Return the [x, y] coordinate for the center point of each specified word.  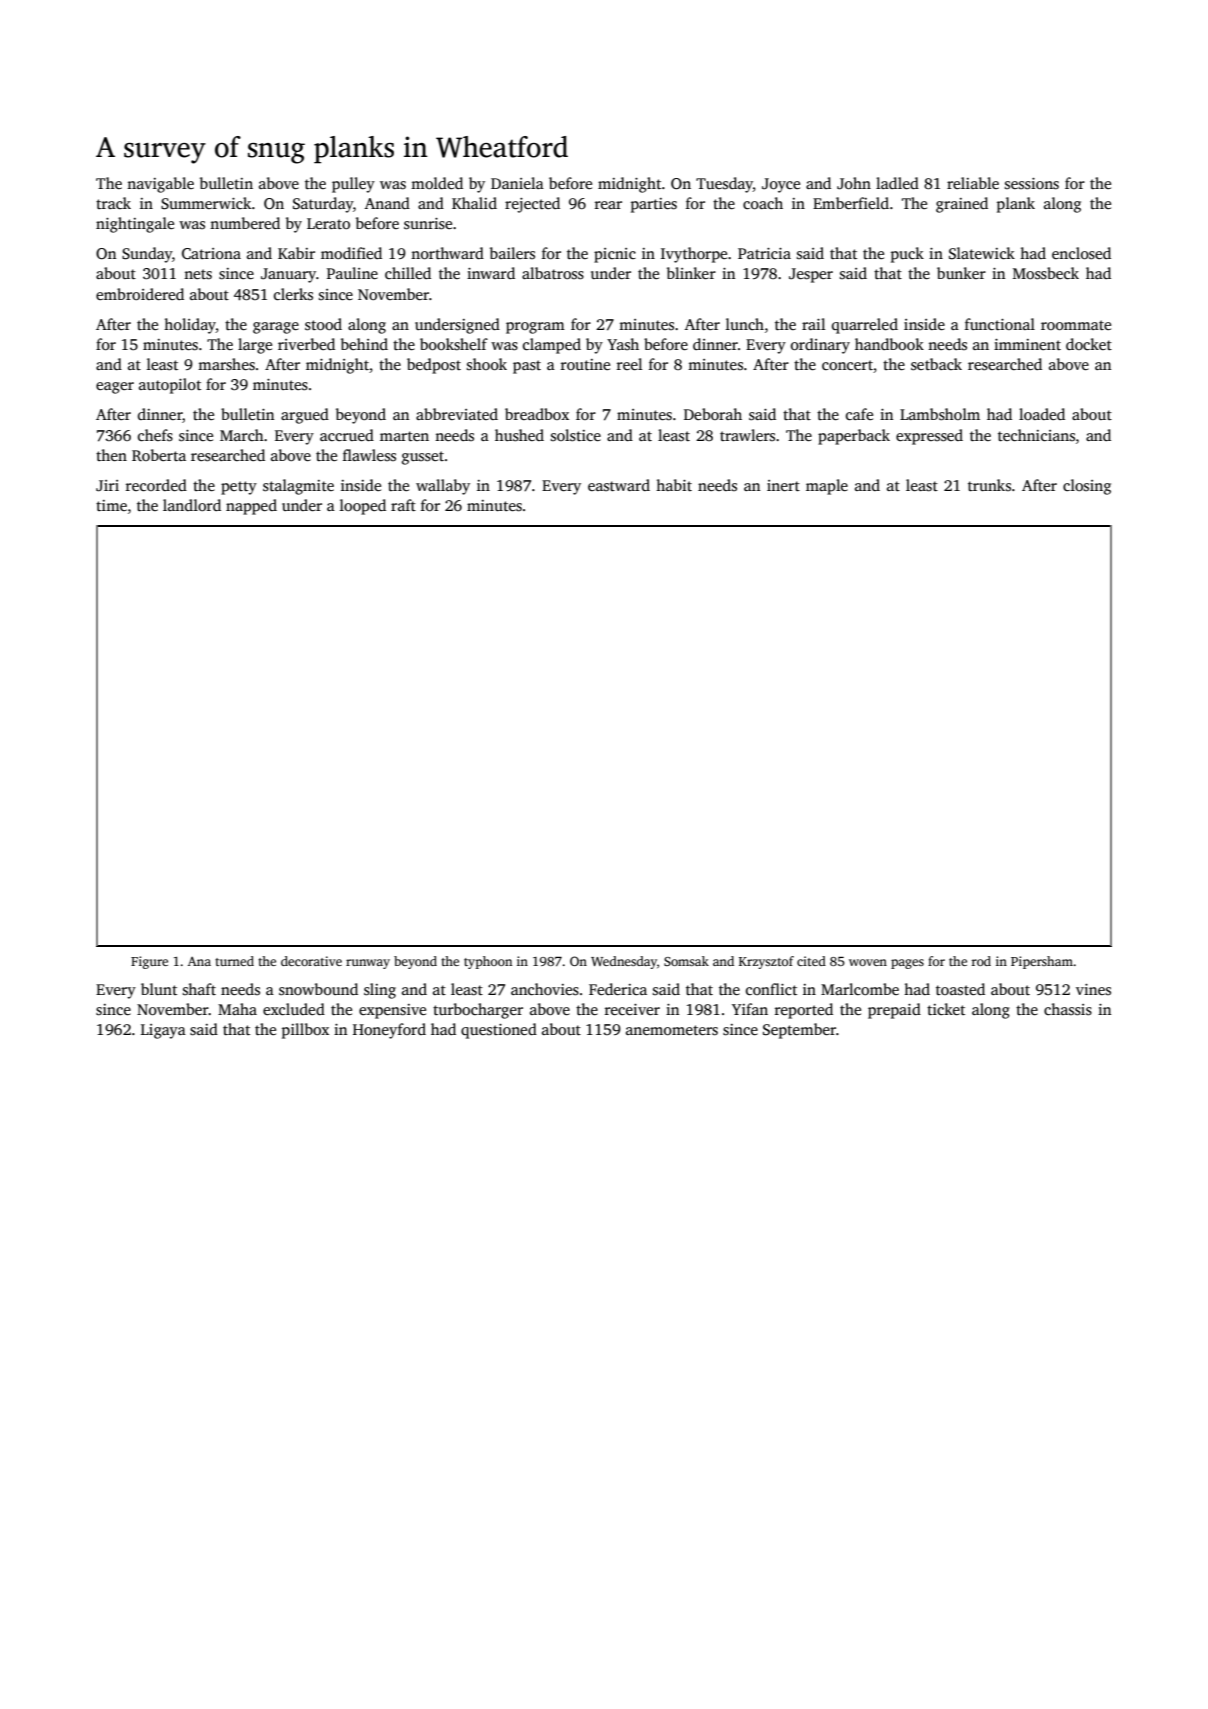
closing [1087, 487]
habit [674, 485]
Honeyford [389, 1031]
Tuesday [724, 185]
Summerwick [206, 203]
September [799, 1031]
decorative [311, 961]
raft [403, 505]
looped [363, 507]
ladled [897, 183]
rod [981, 961]
